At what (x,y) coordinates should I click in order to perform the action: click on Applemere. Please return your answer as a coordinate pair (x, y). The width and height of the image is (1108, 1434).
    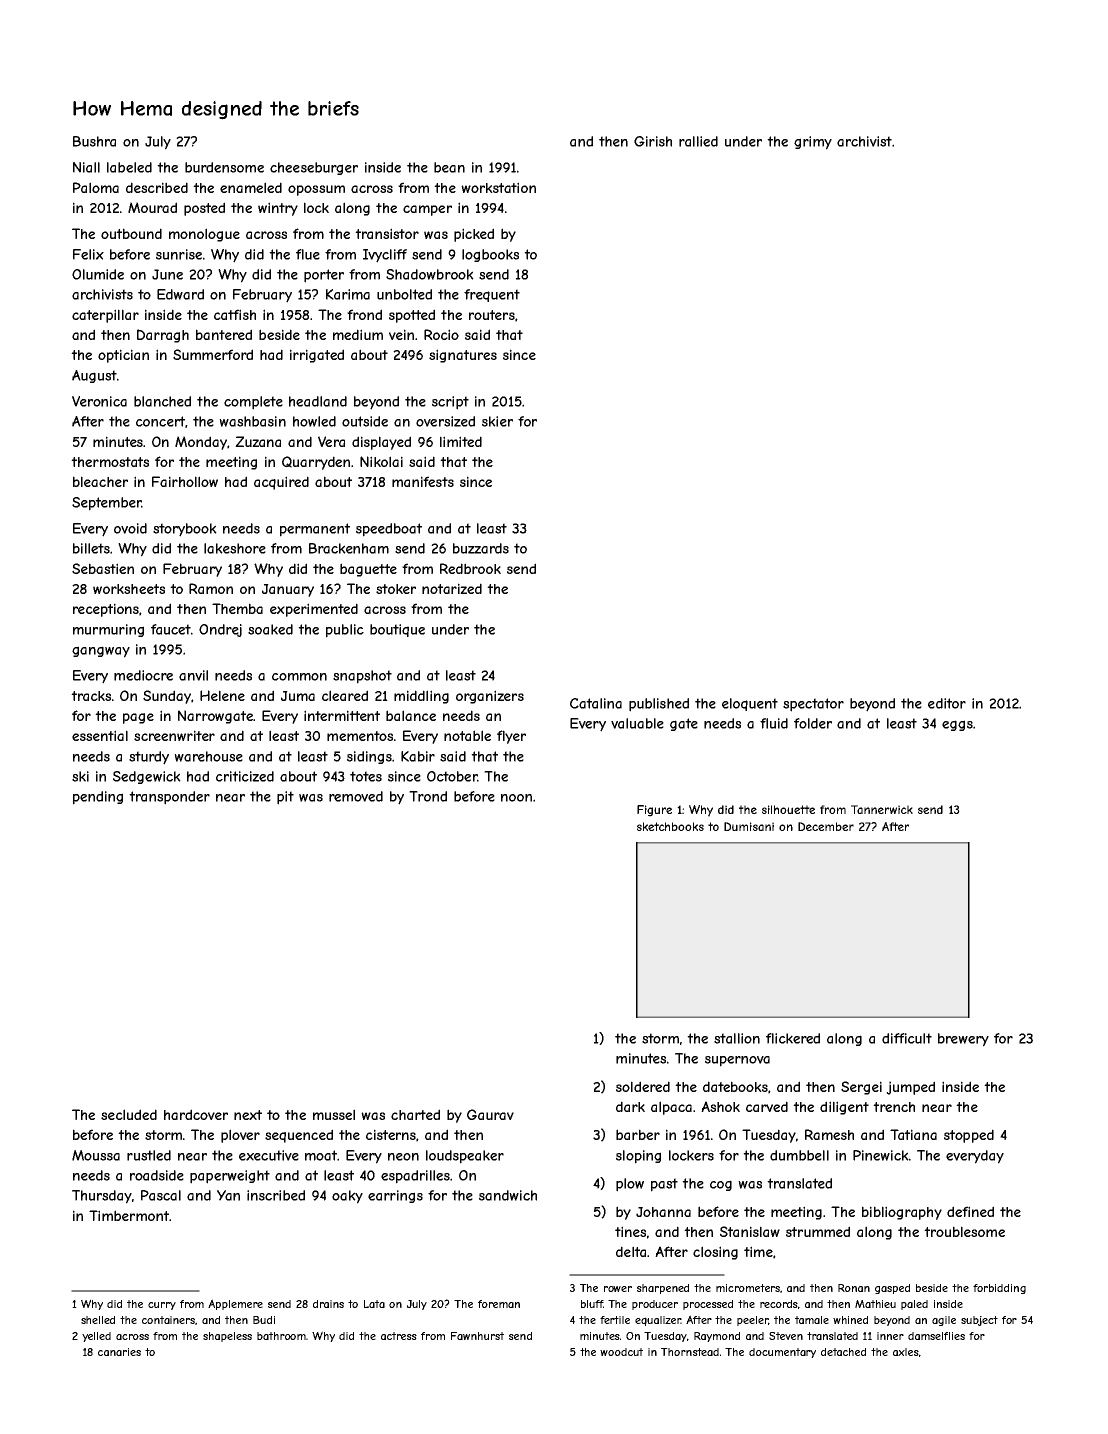
    Looking at the image, I should click on (235, 1304).
